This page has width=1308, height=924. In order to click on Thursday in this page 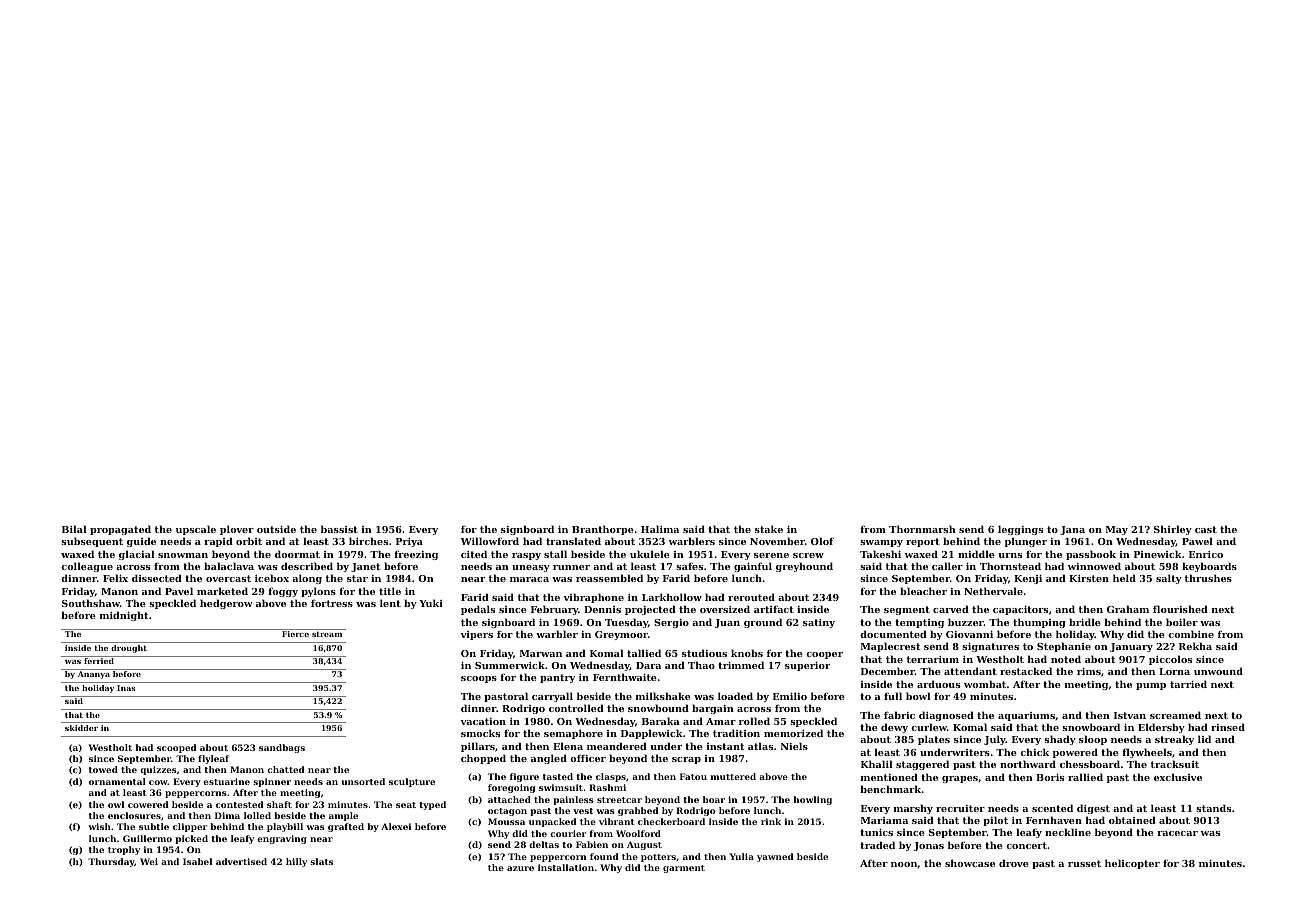, I will do `click(111, 862)`.
